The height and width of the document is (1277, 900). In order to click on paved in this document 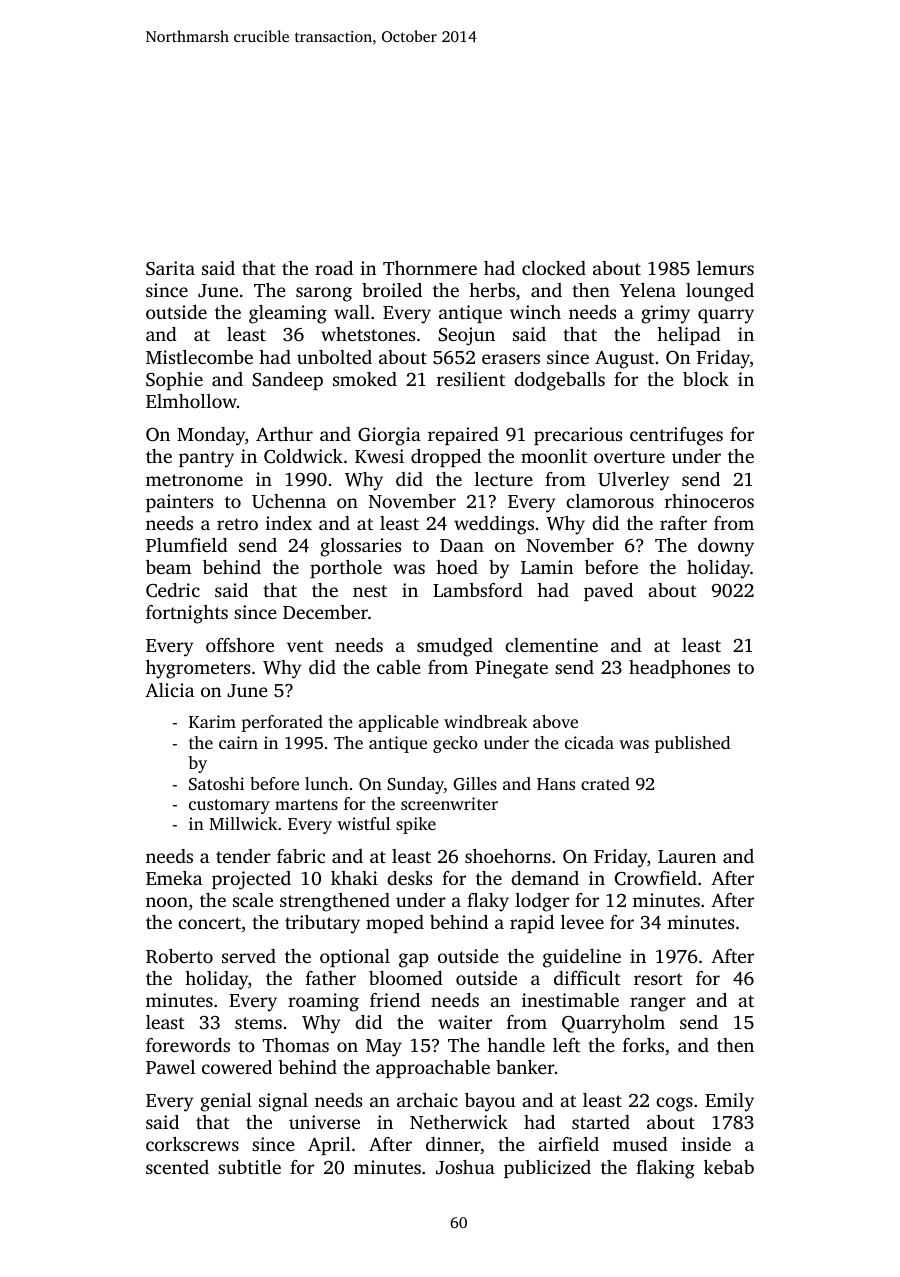, I will do `click(608, 592)`.
